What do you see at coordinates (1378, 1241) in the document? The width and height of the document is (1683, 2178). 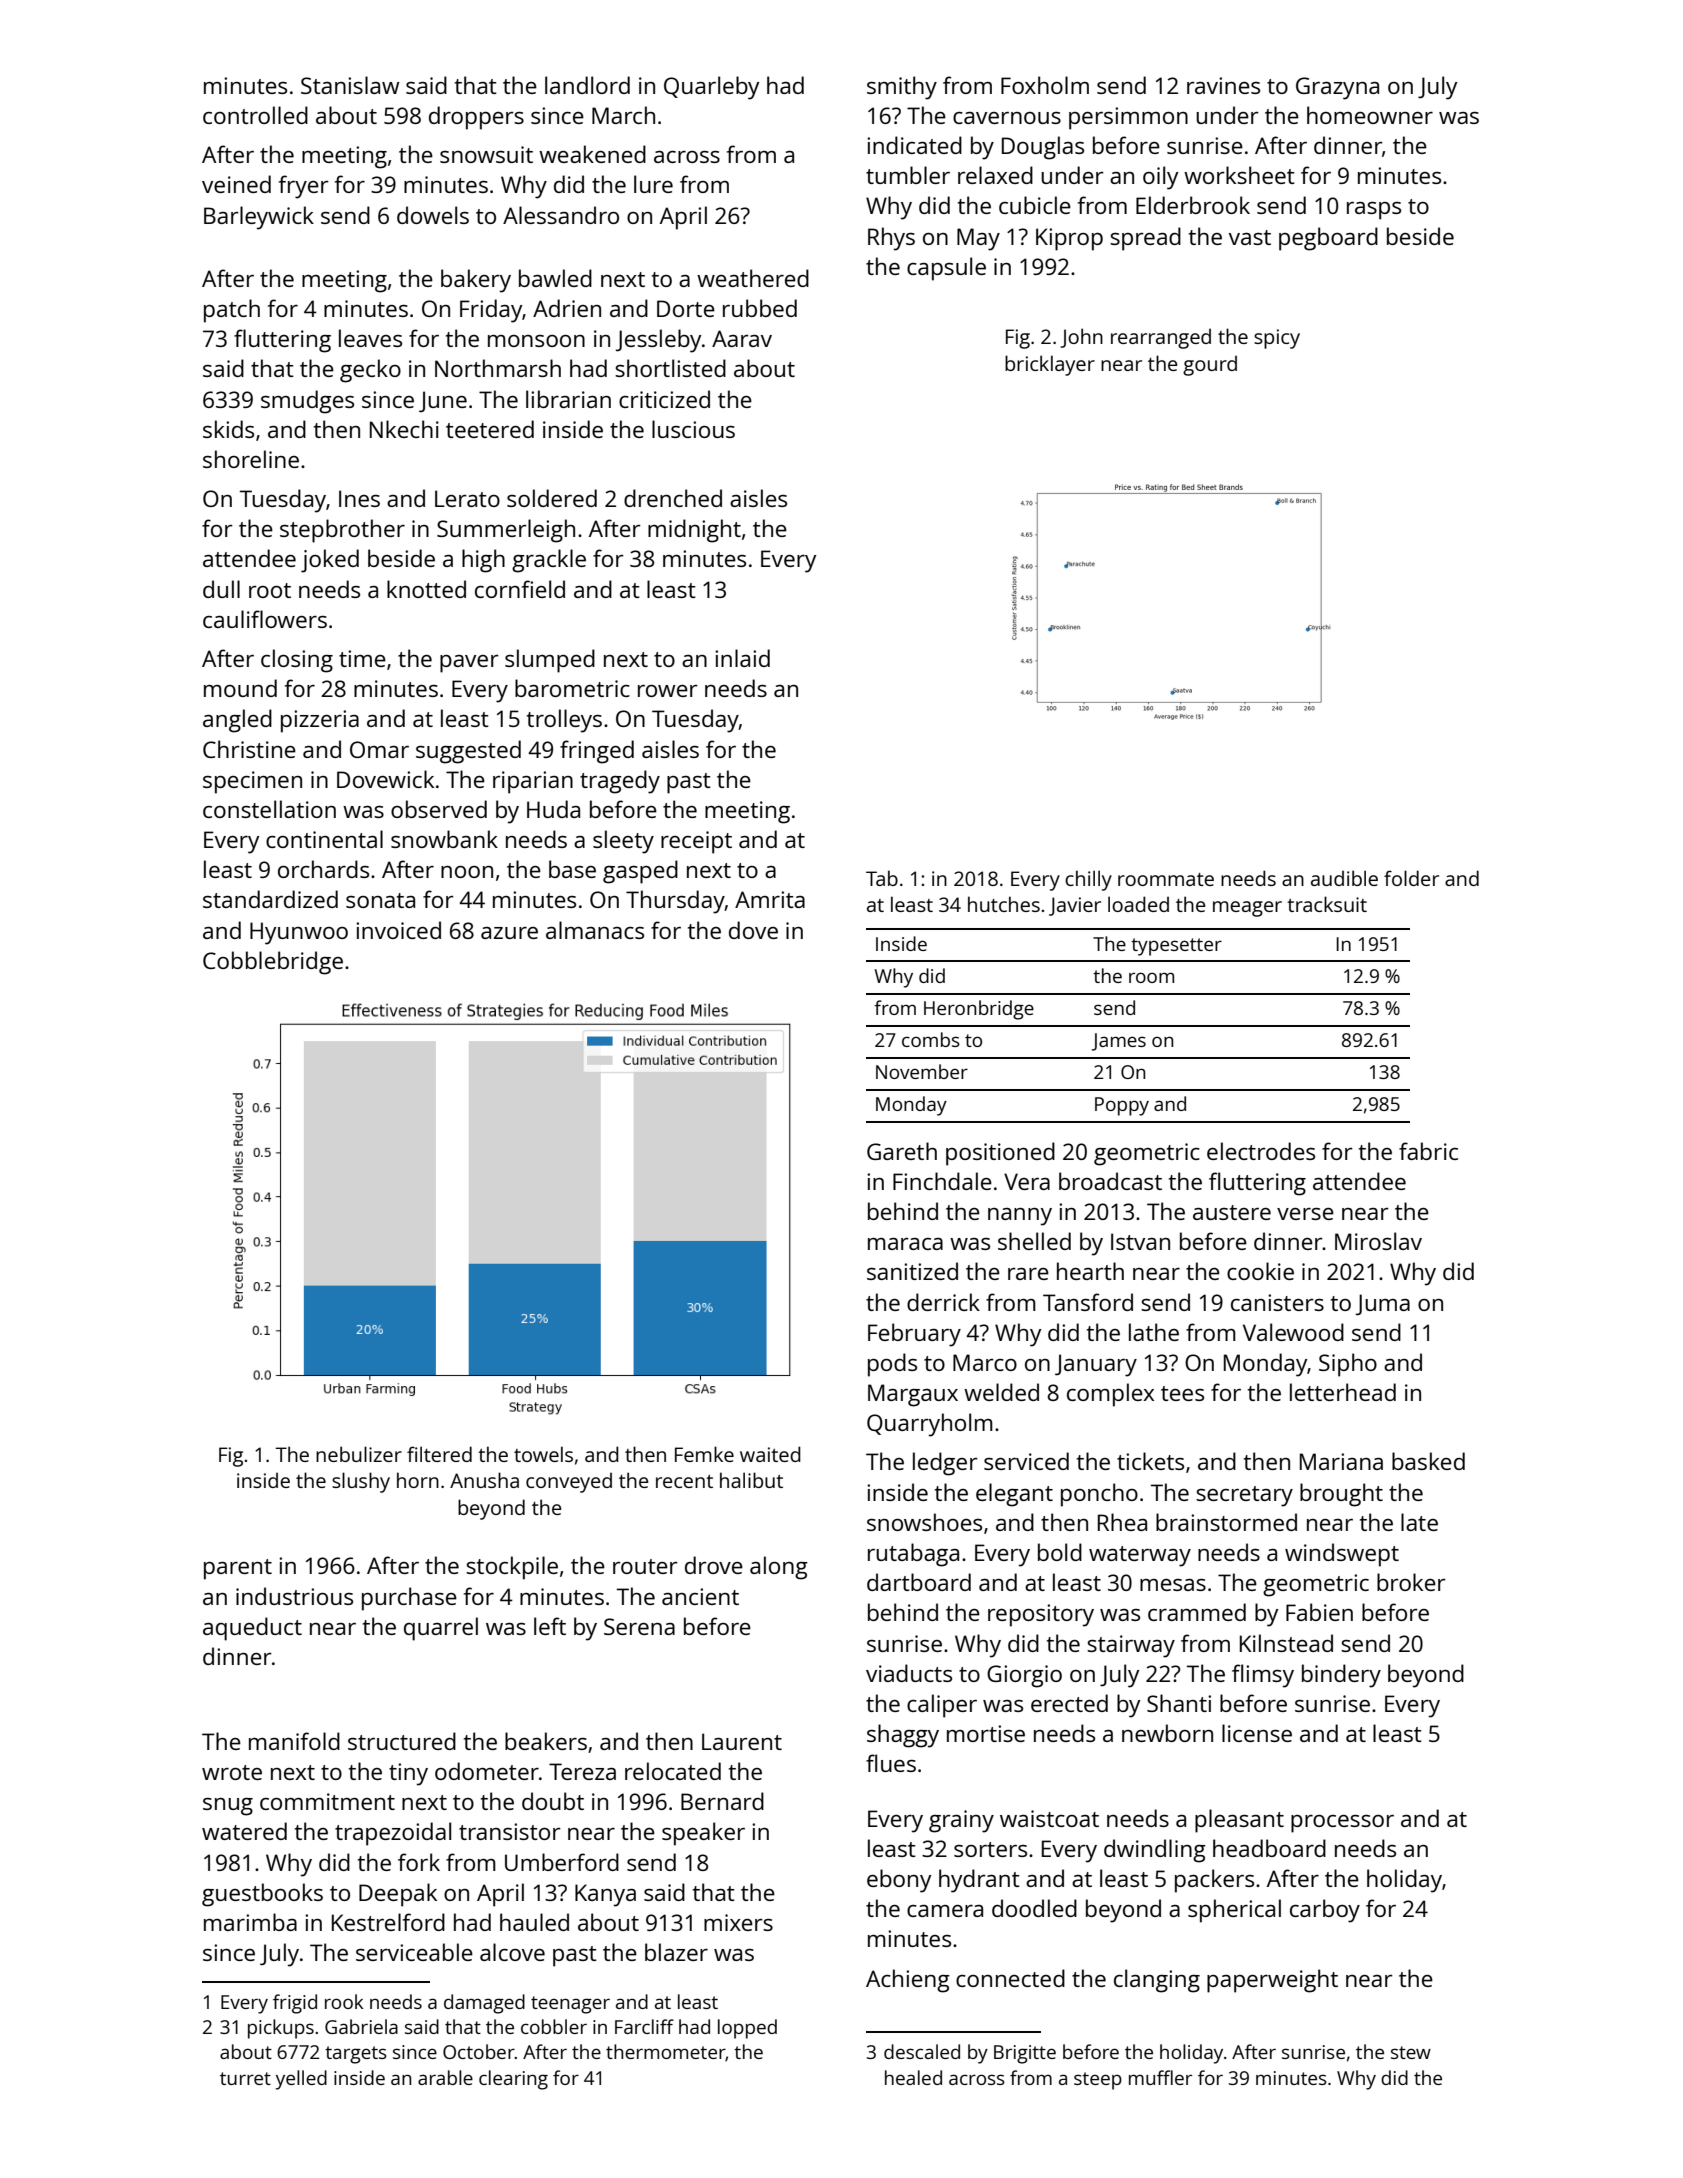 I see `Miroslav` at bounding box center [1378, 1241].
